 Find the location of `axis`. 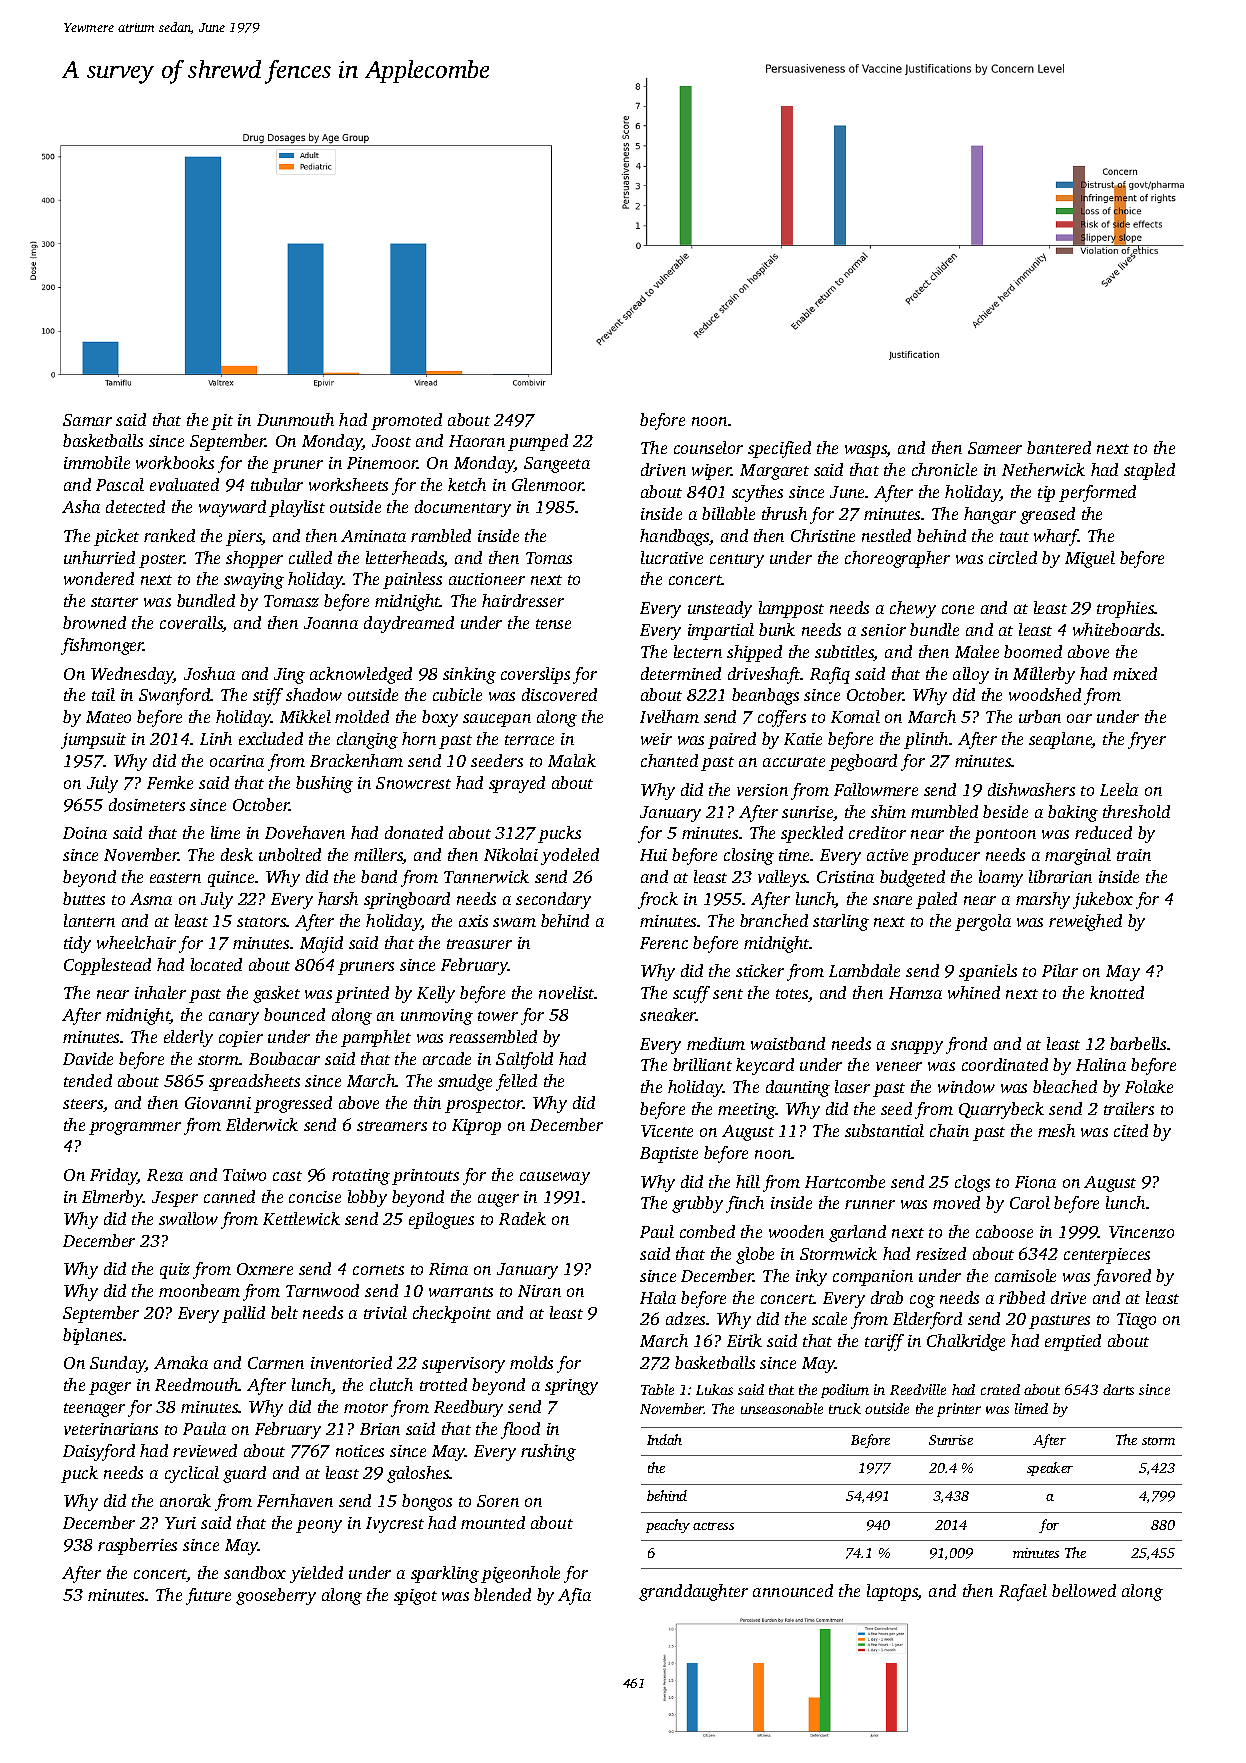

axis is located at coordinates (473, 921).
